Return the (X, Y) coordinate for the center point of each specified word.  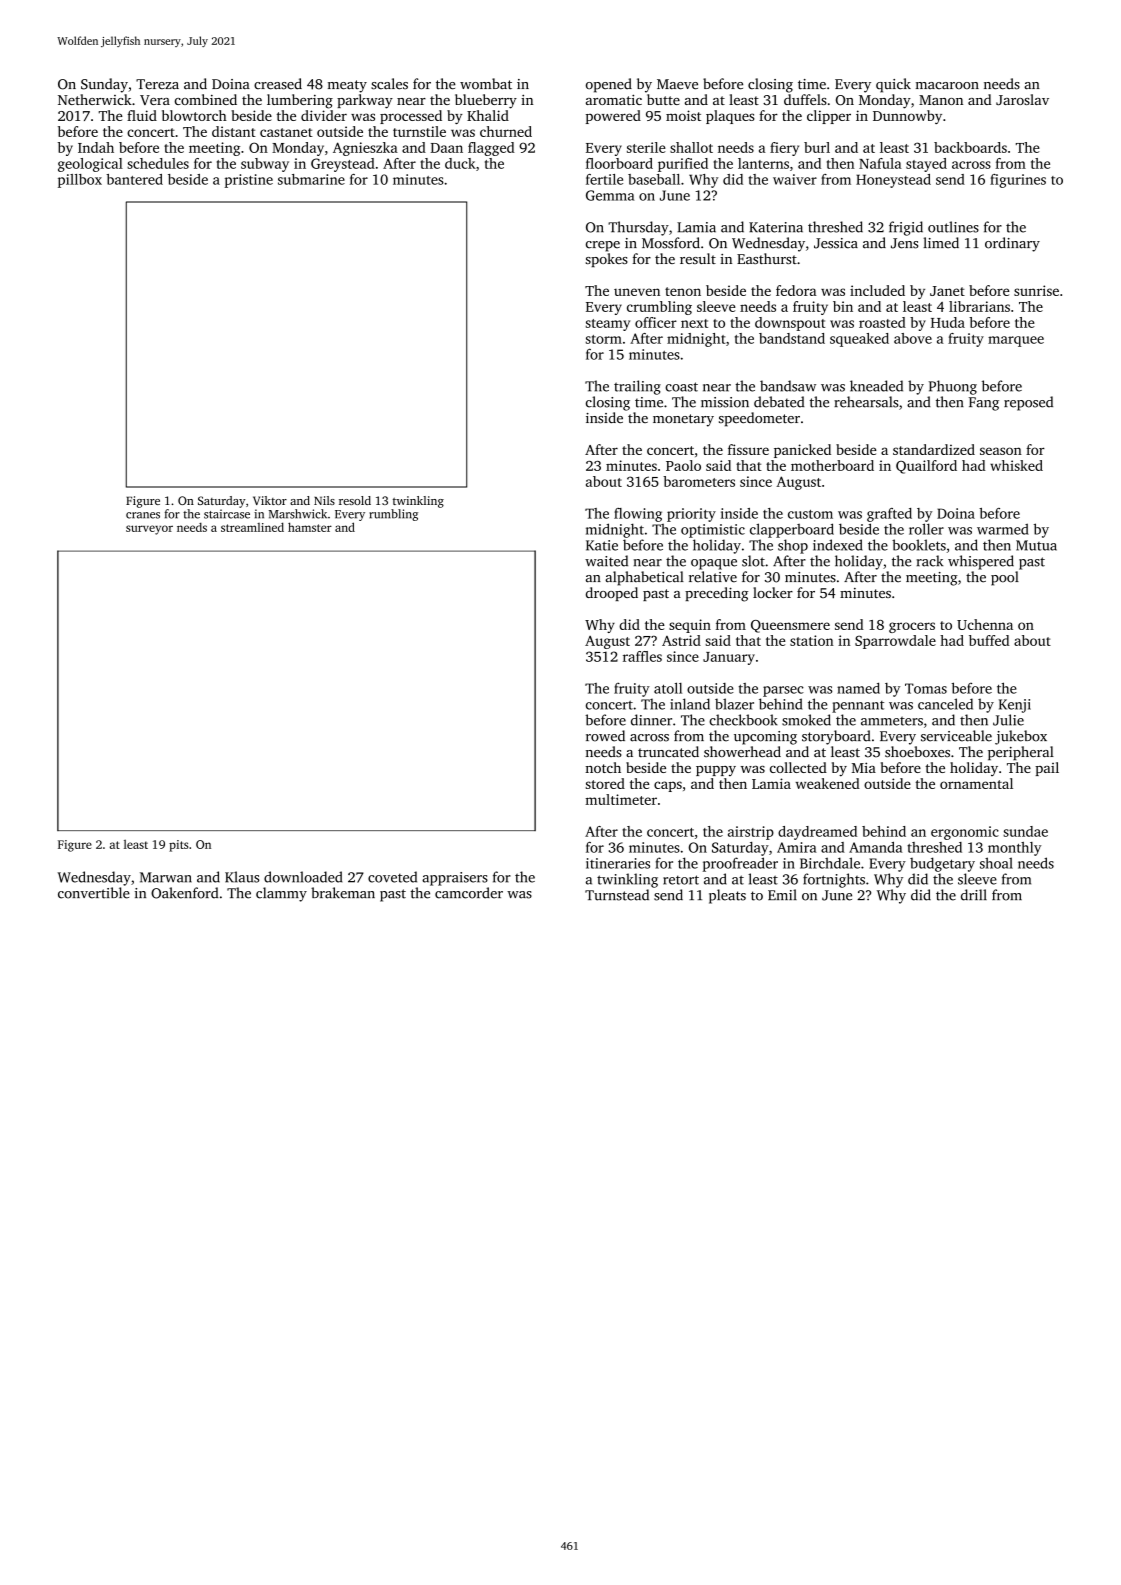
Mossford (671, 243)
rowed (605, 736)
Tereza (157, 84)
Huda (948, 322)
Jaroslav (1022, 99)
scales (389, 84)
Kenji (1015, 706)
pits (178, 846)
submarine (311, 179)
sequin (690, 626)
